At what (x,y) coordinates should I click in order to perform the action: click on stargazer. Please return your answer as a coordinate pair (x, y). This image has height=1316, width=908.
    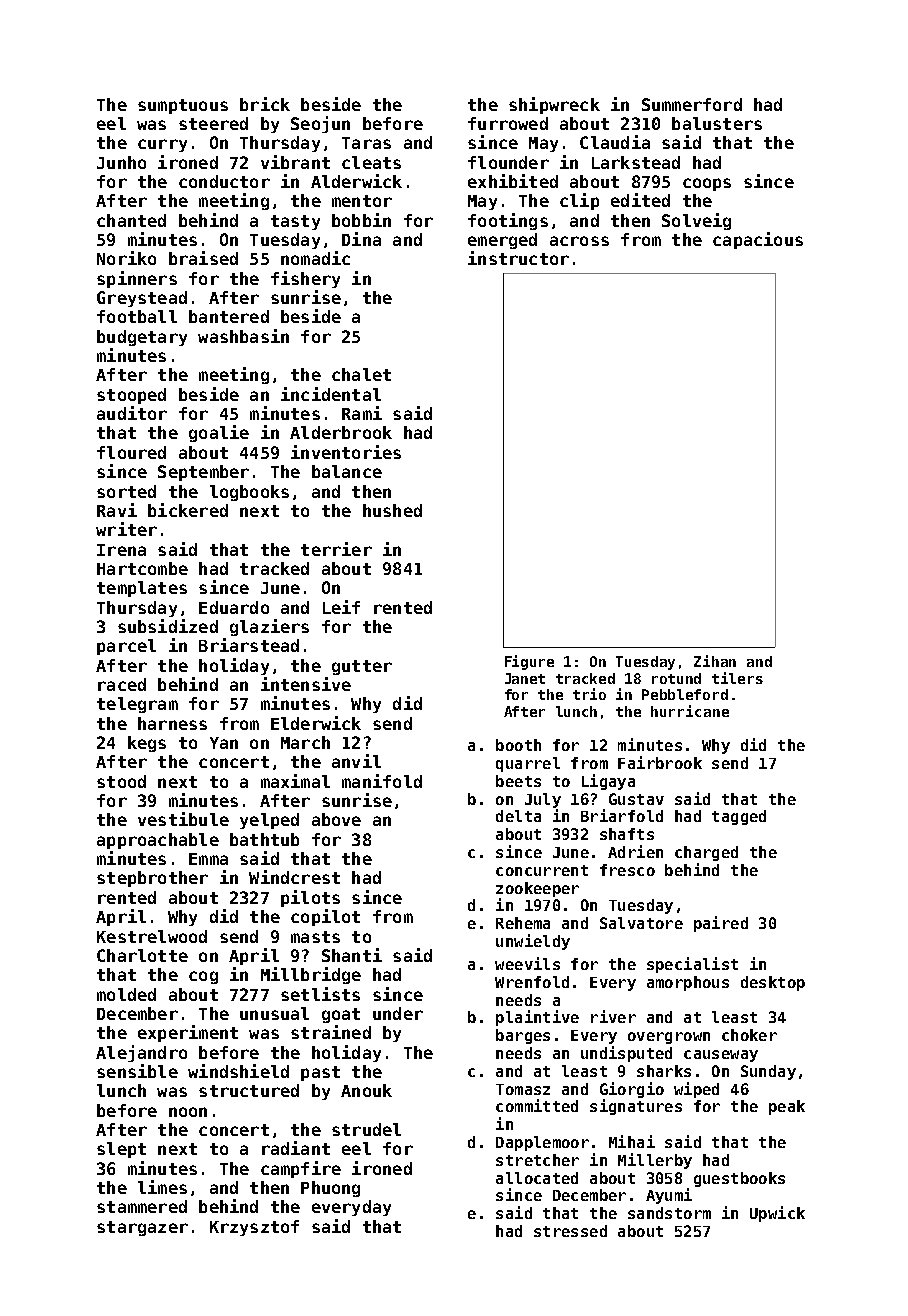
    Looking at the image, I should click on (142, 1228).
